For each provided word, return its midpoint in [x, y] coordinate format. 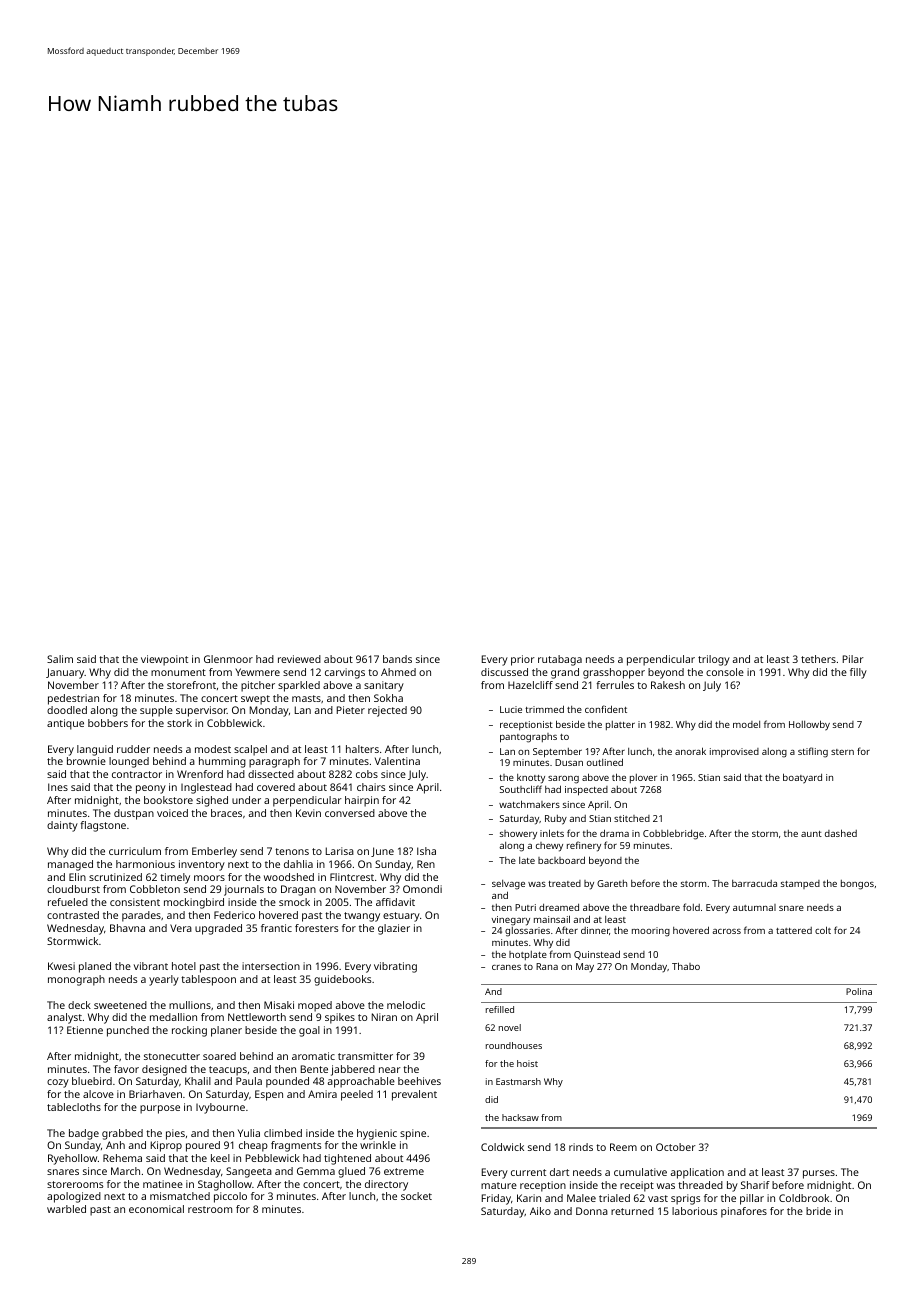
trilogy [714, 660]
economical [156, 1209]
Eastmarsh [518, 1081]
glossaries [527, 932]
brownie [86, 761]
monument [178, 672]
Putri [525, 907]
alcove [98, 1094]
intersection [271, 966]
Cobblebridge [673, 835]
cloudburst [73, 889]
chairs [371, 787]
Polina [859, 991]
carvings [345, 673]
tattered [794, 930]
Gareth [612, 883]
